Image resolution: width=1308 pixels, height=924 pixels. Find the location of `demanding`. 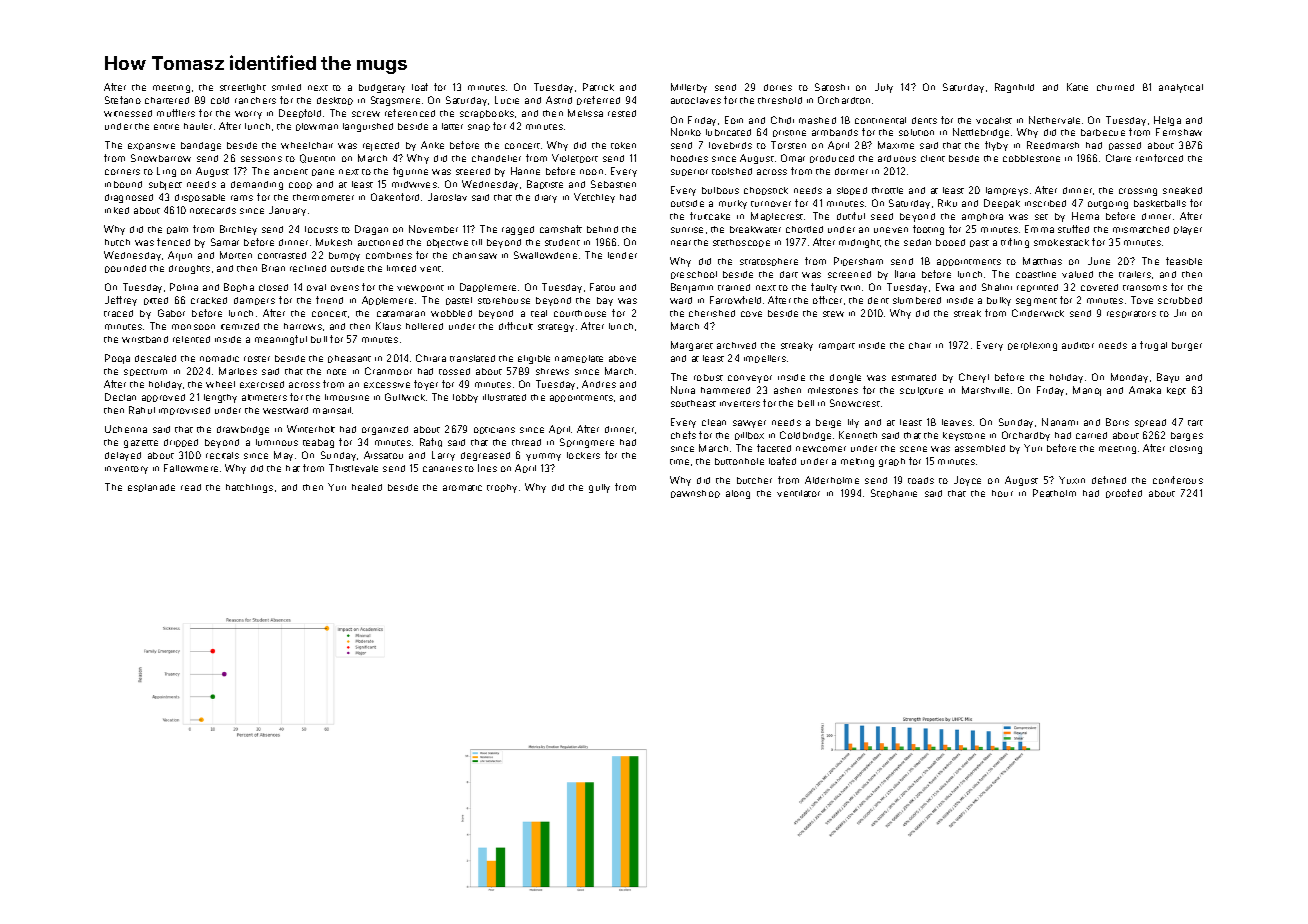

demanding is located at coordinates (257, 185).
